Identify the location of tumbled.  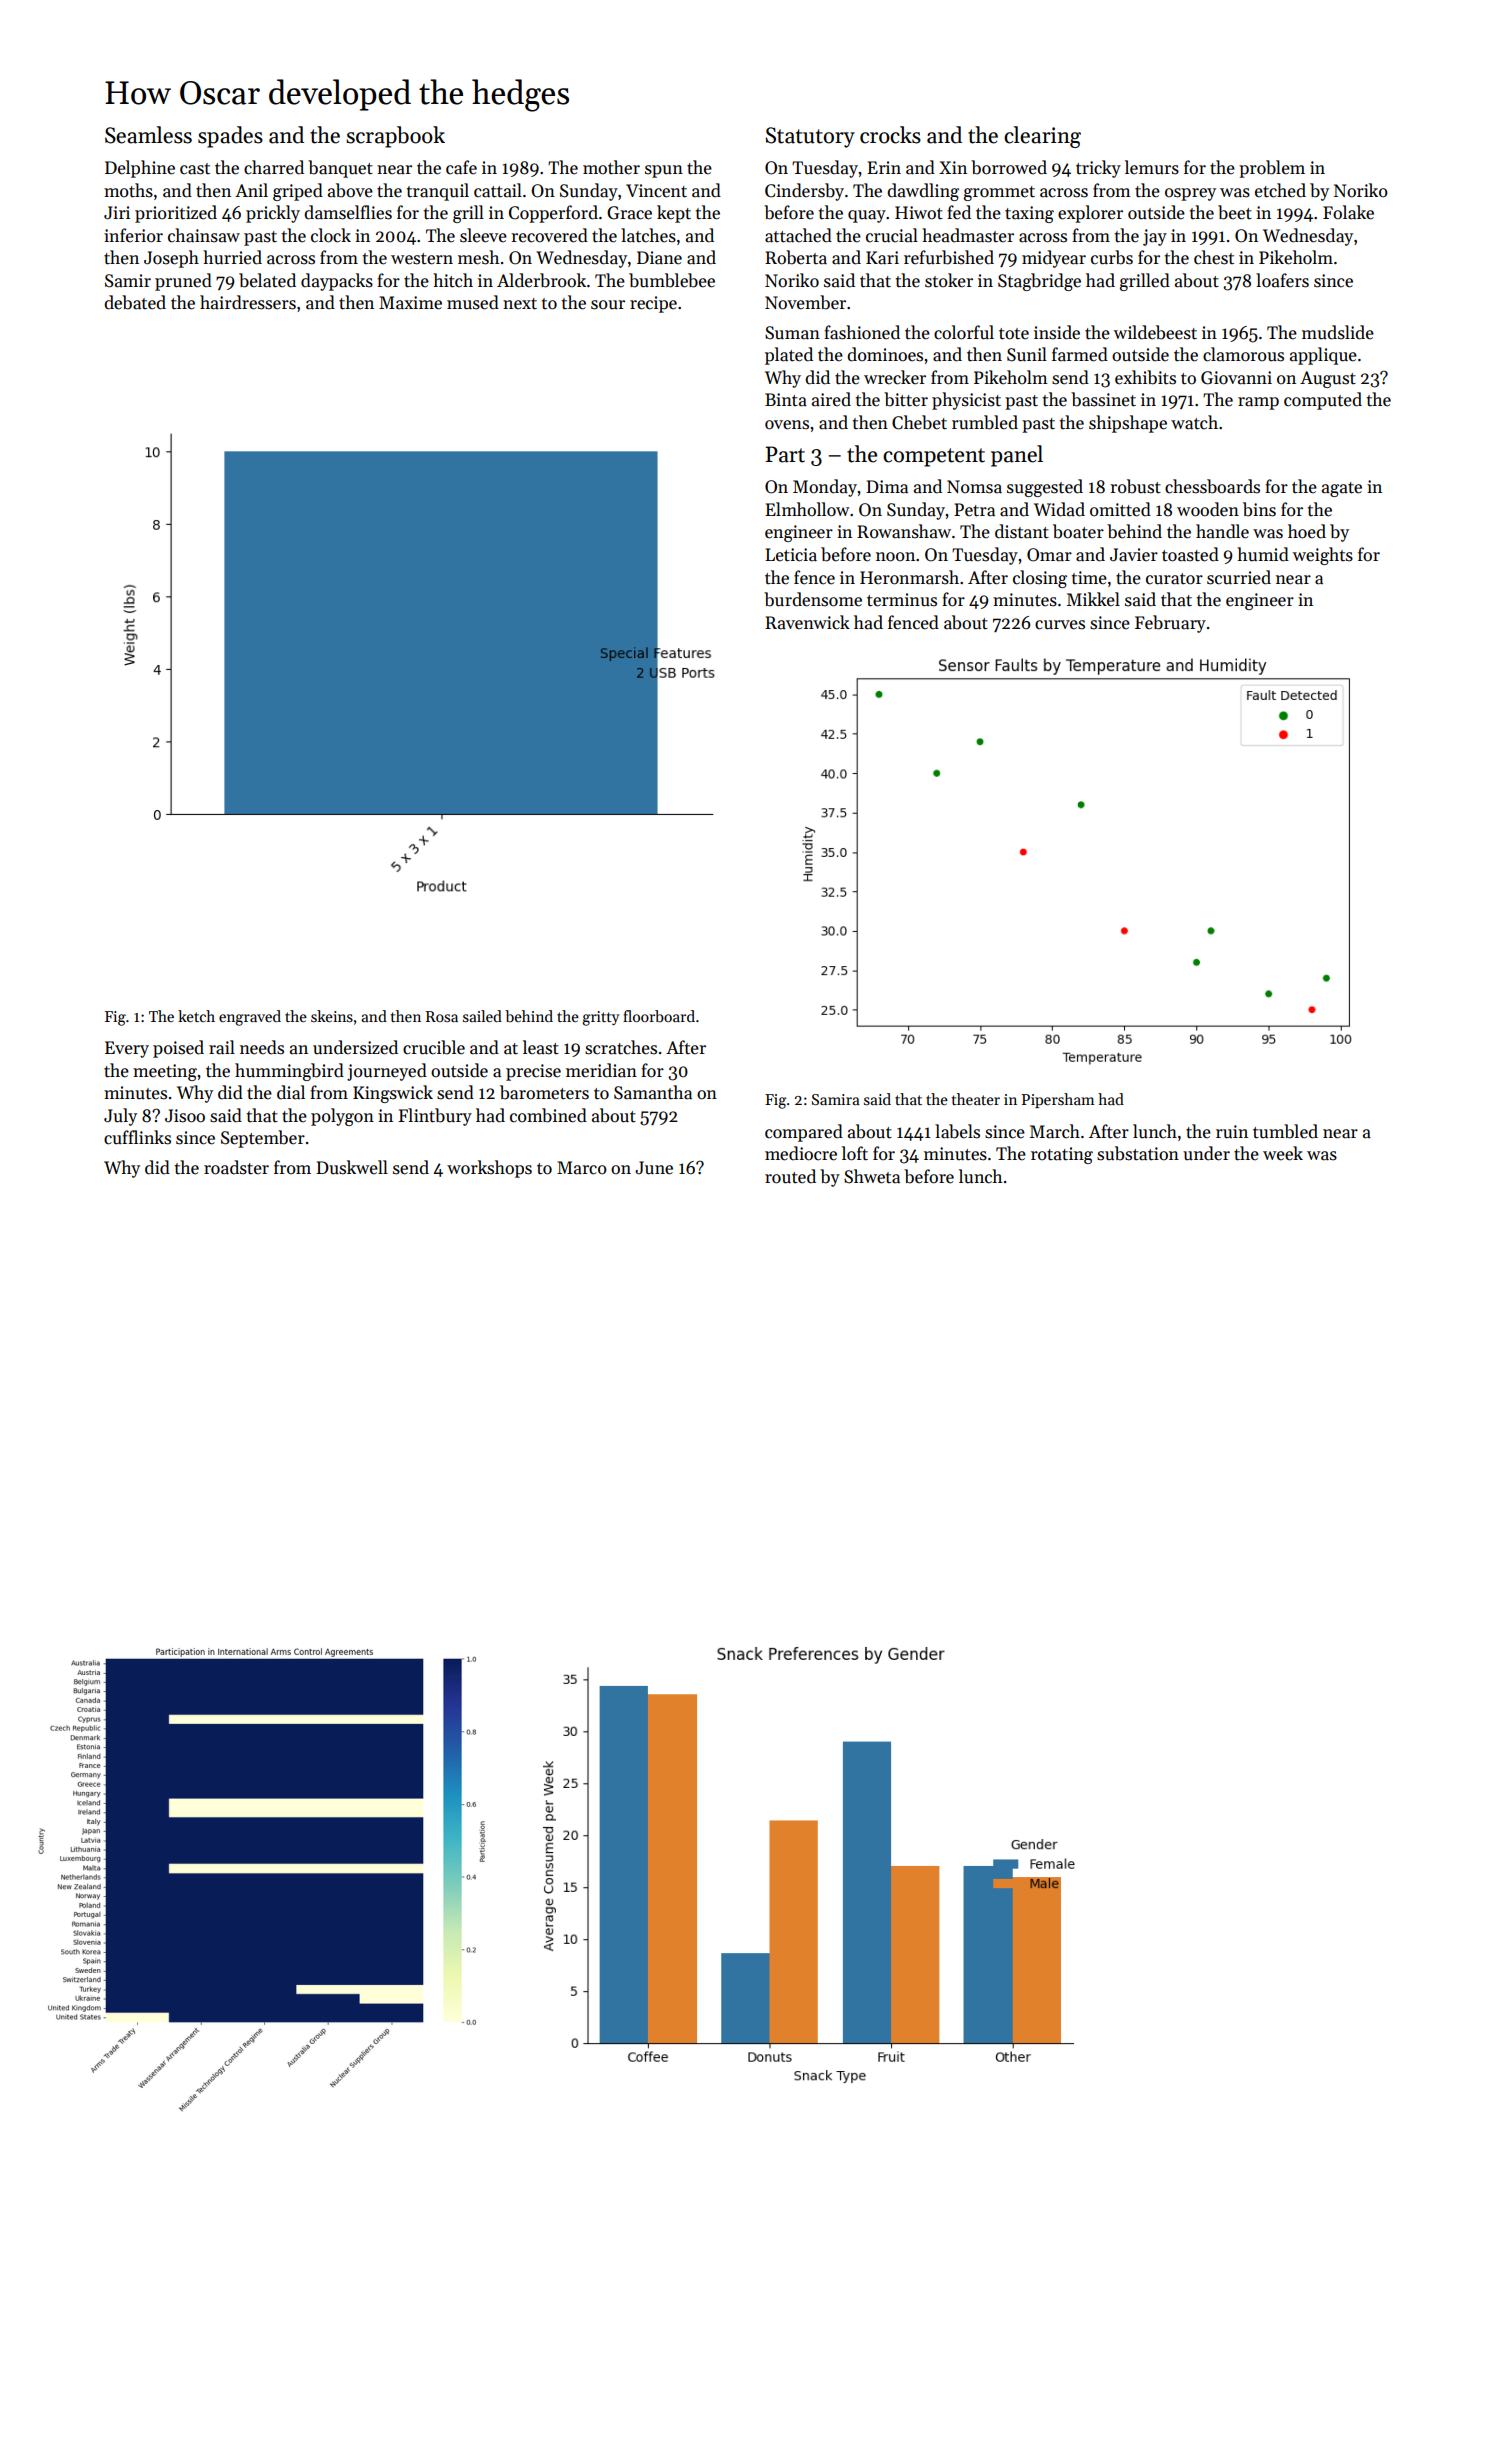
(1285, 1131).
